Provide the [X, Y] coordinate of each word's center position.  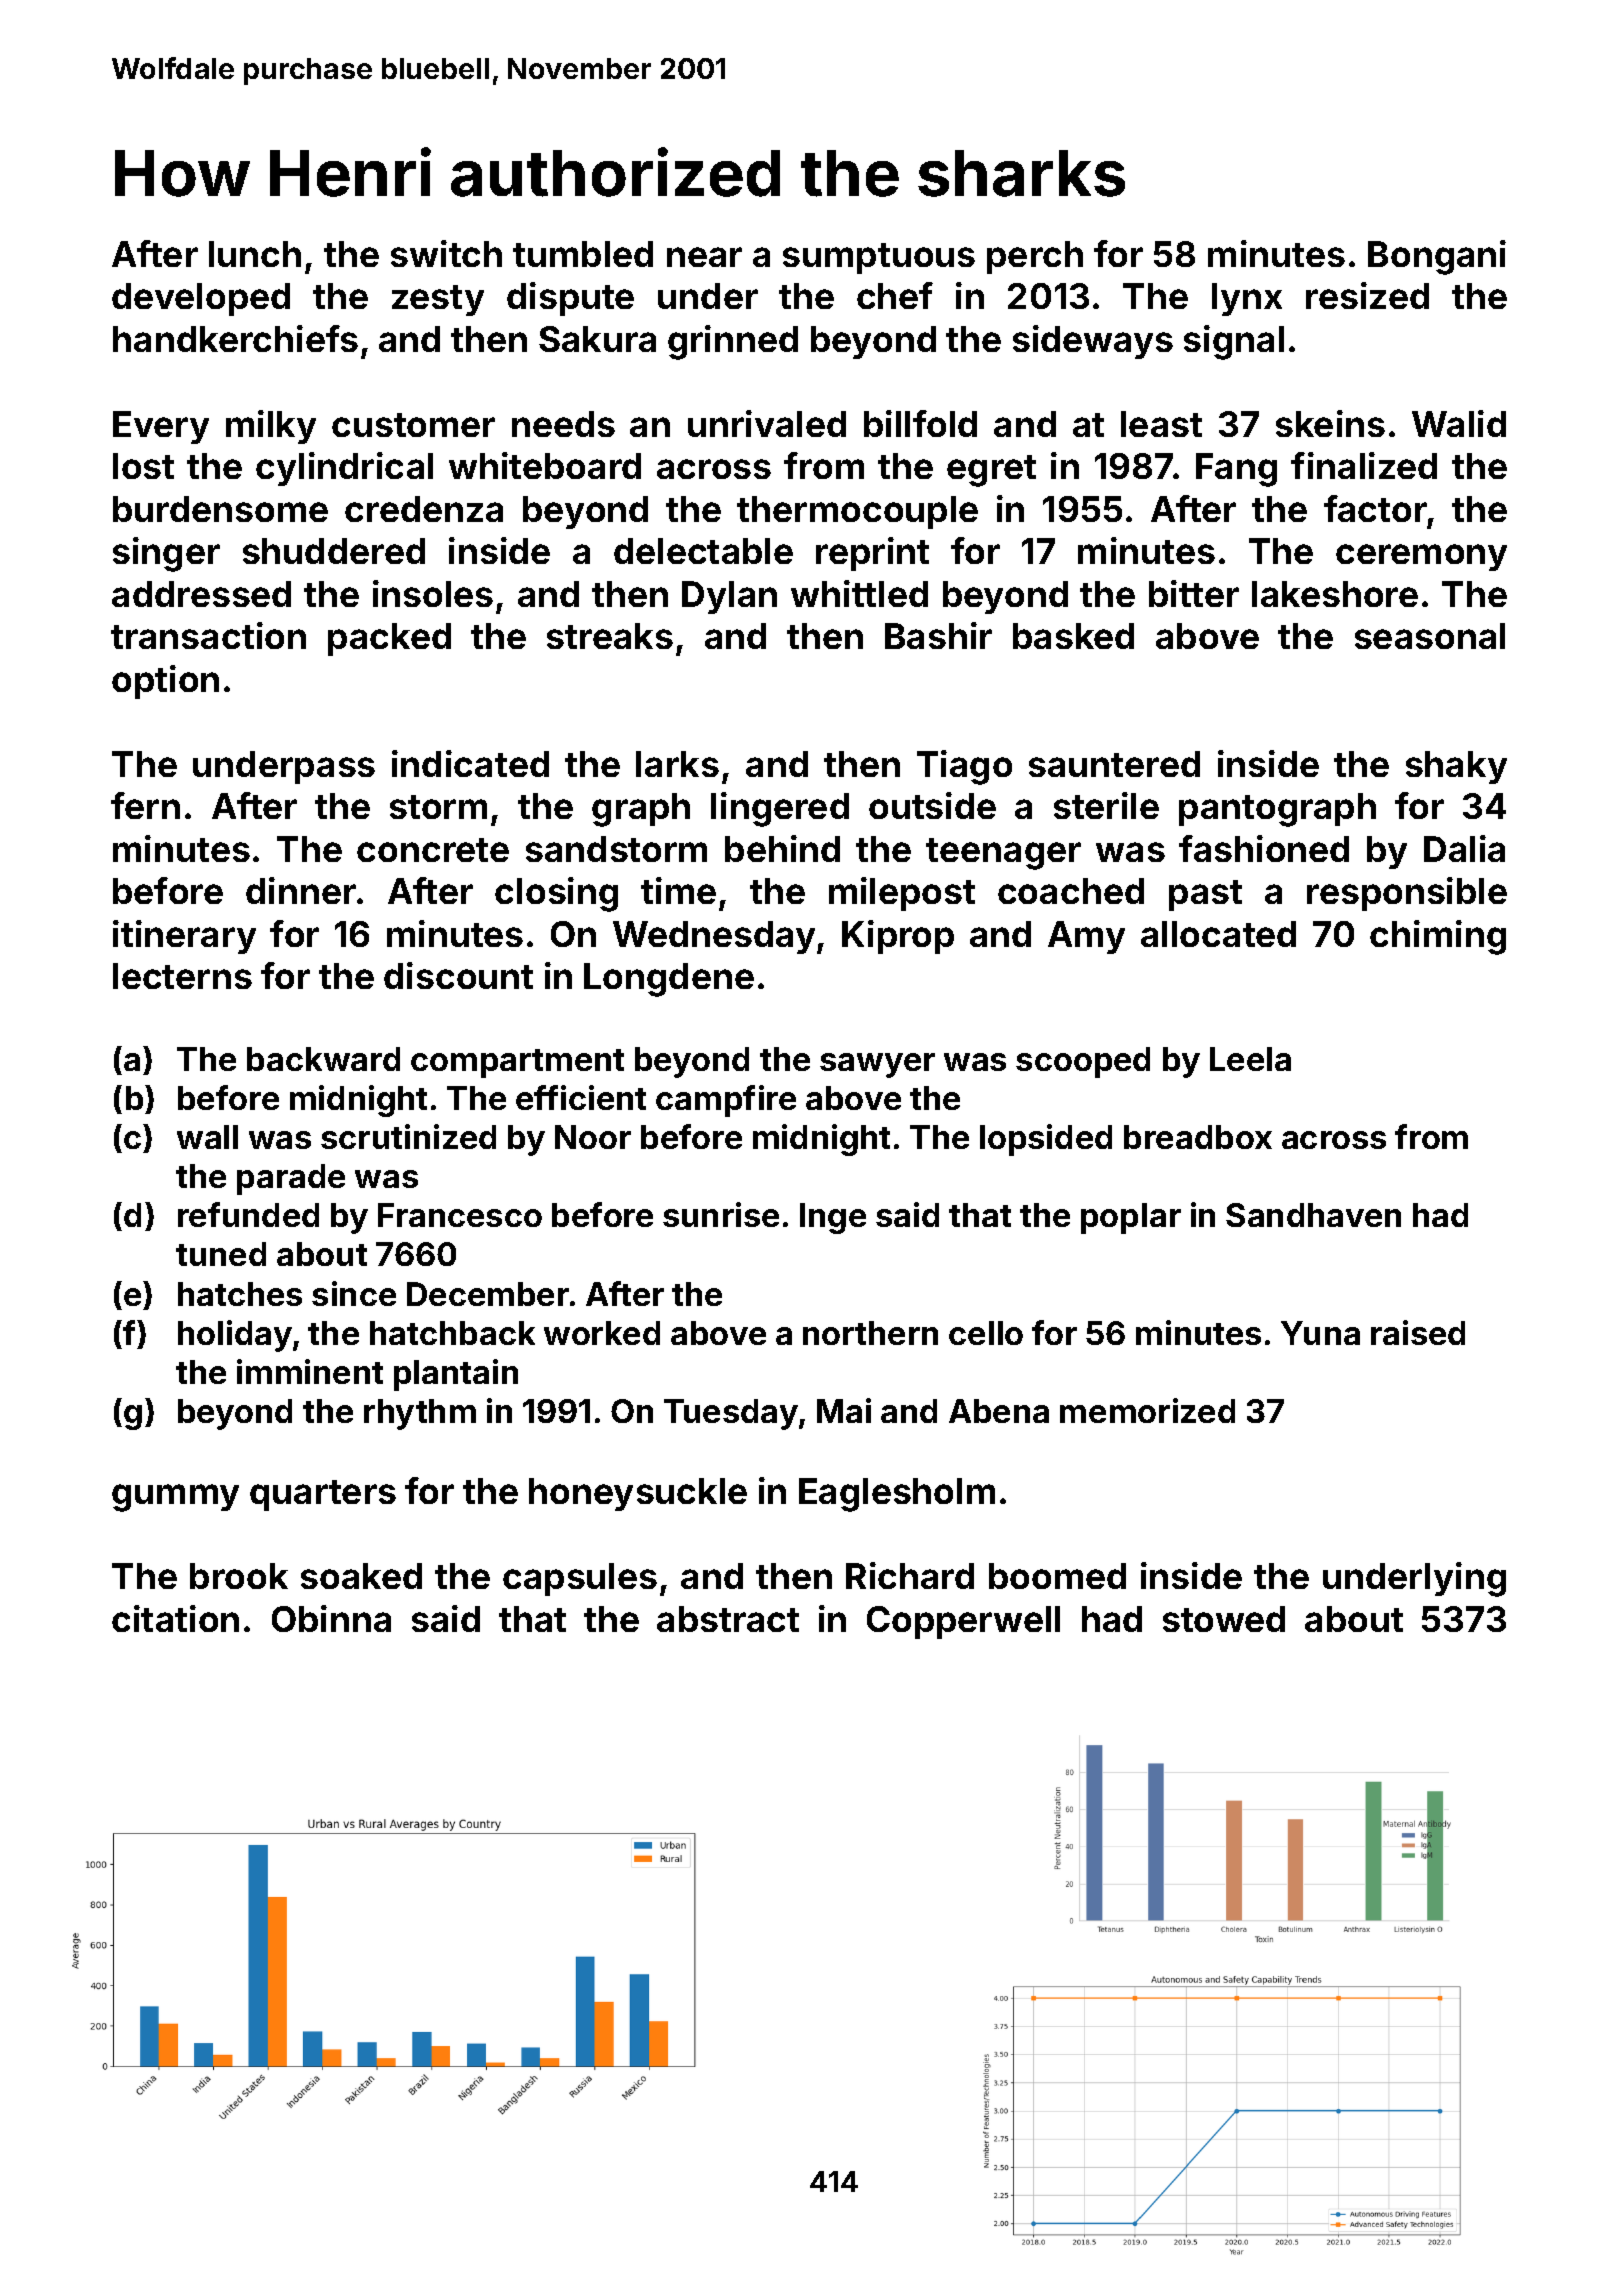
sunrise [721, 1214]
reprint [872, 554]
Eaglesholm [897, 1495]
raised [1418, 1332]
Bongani [1437, 257]
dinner [301, 890]
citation [175, 1618]
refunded [248, 1214]
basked [1073, 636]
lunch [255, 254]
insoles [433, 593]
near [704, 257]
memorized [1147, 1410]
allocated [1218, 934]
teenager [1003, 854]
